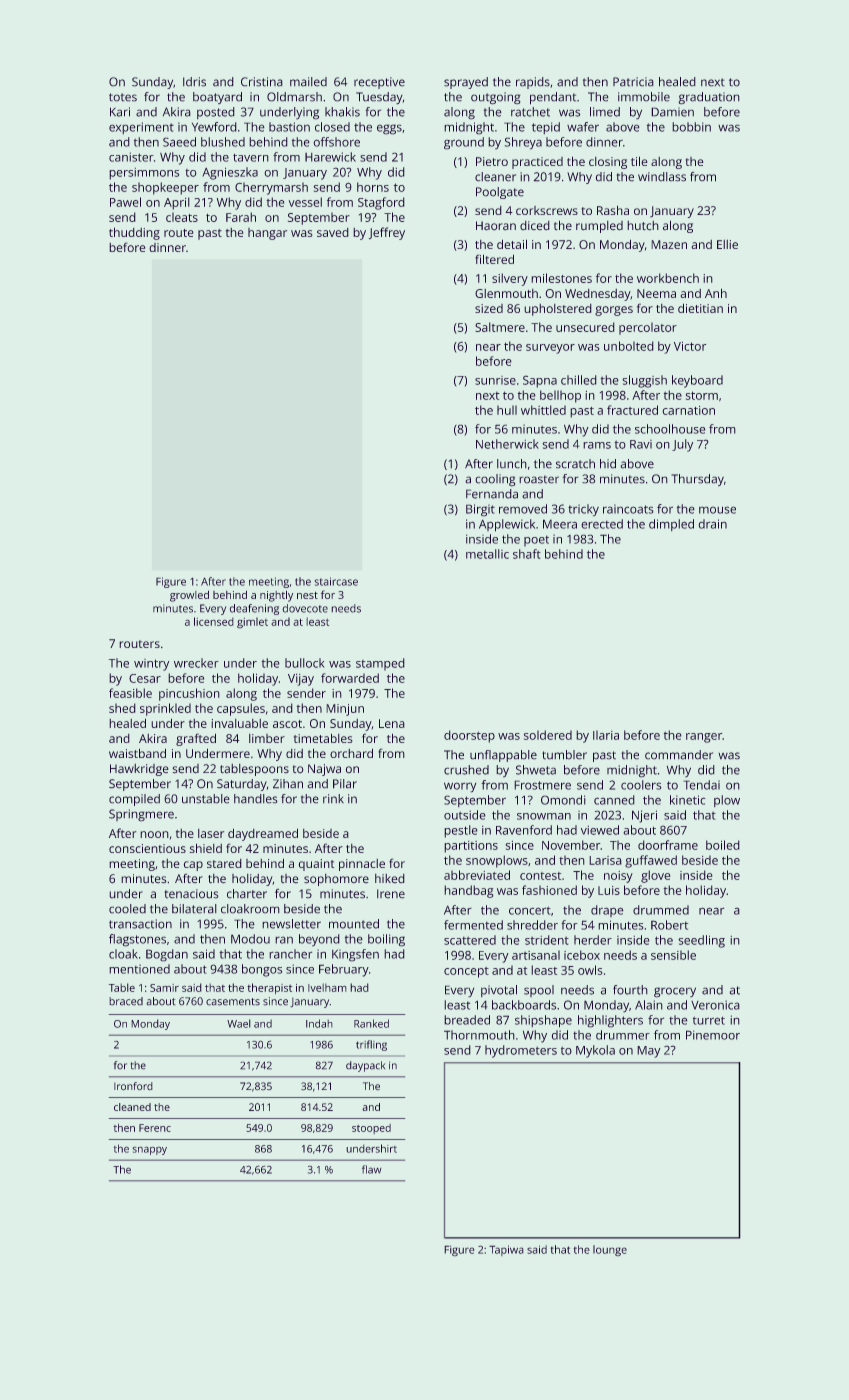 The width and height of the screenshot is (849, 1400). Describe the element at coordinates (595, 1051) in the screenshot. I see `Mykola` at that location.
